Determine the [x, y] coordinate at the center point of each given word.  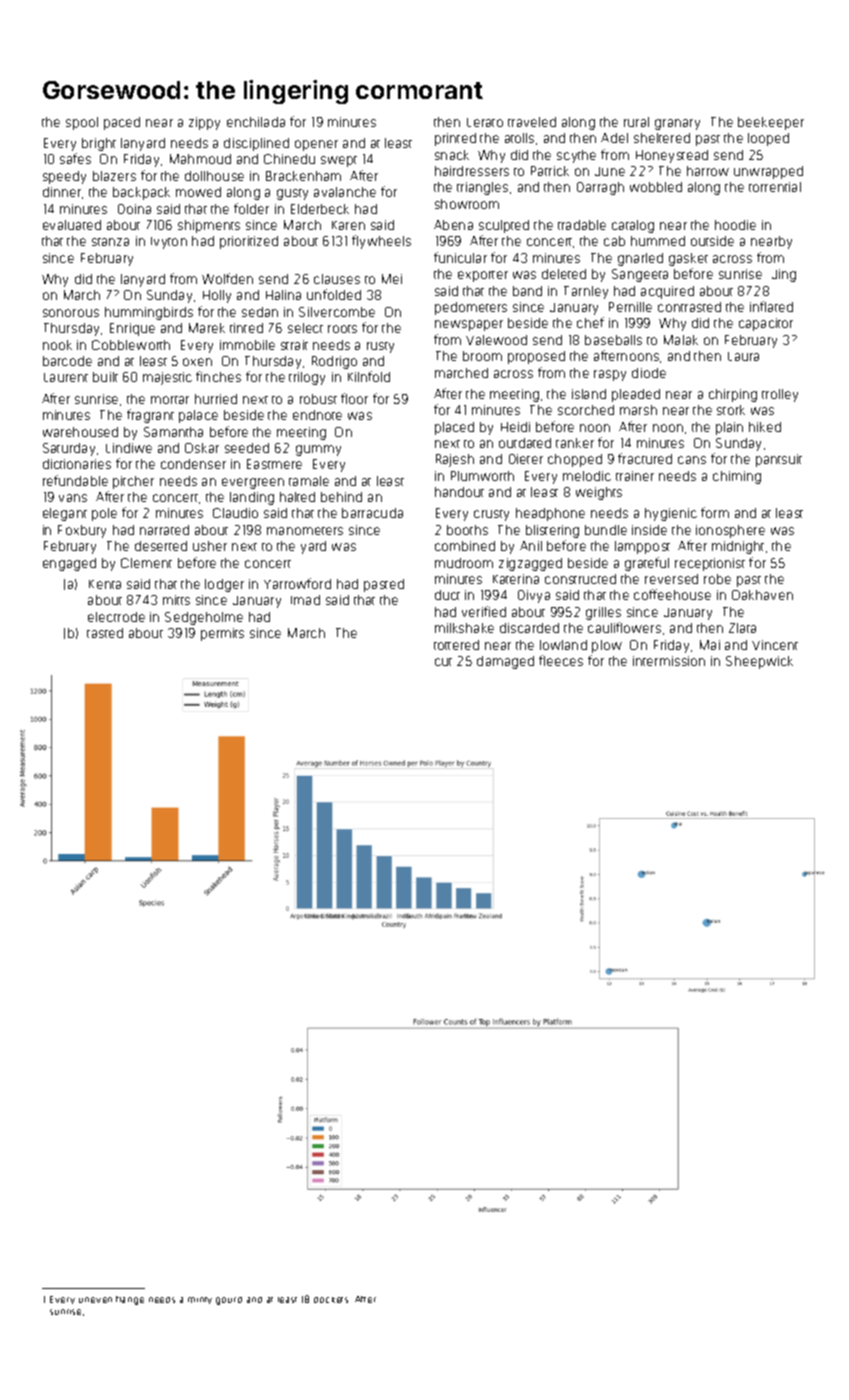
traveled [532, 122]
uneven [95, 1300]
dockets [331, 1300]
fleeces [561, 660]
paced [122, 123]
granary [677, 124]
